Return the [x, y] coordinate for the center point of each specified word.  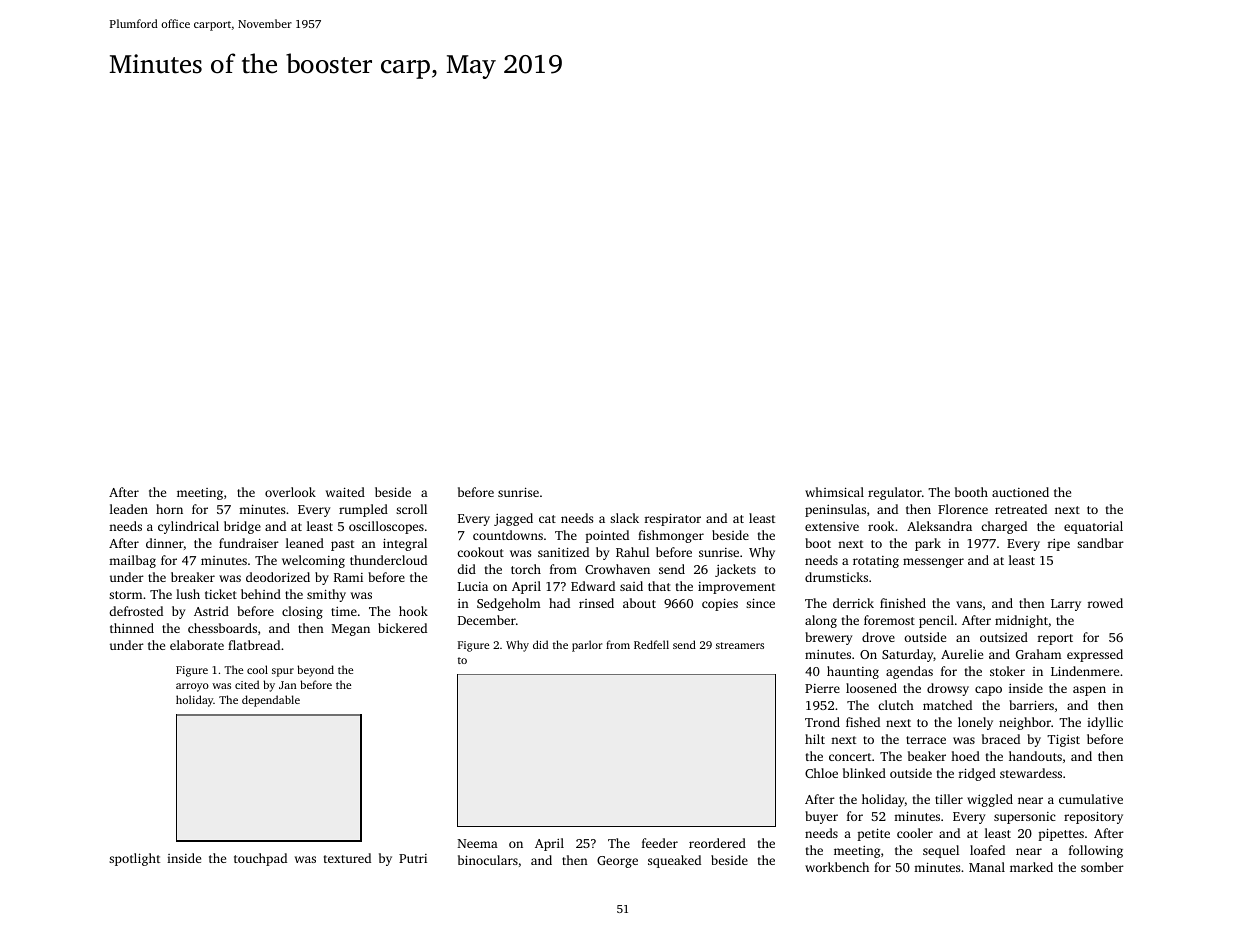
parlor [587, 646]
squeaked [674, 861]
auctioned [1020, 492]
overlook [290, 492]
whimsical [834, 492]
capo [988, 691]
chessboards [222, 628]
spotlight [134, 859]
